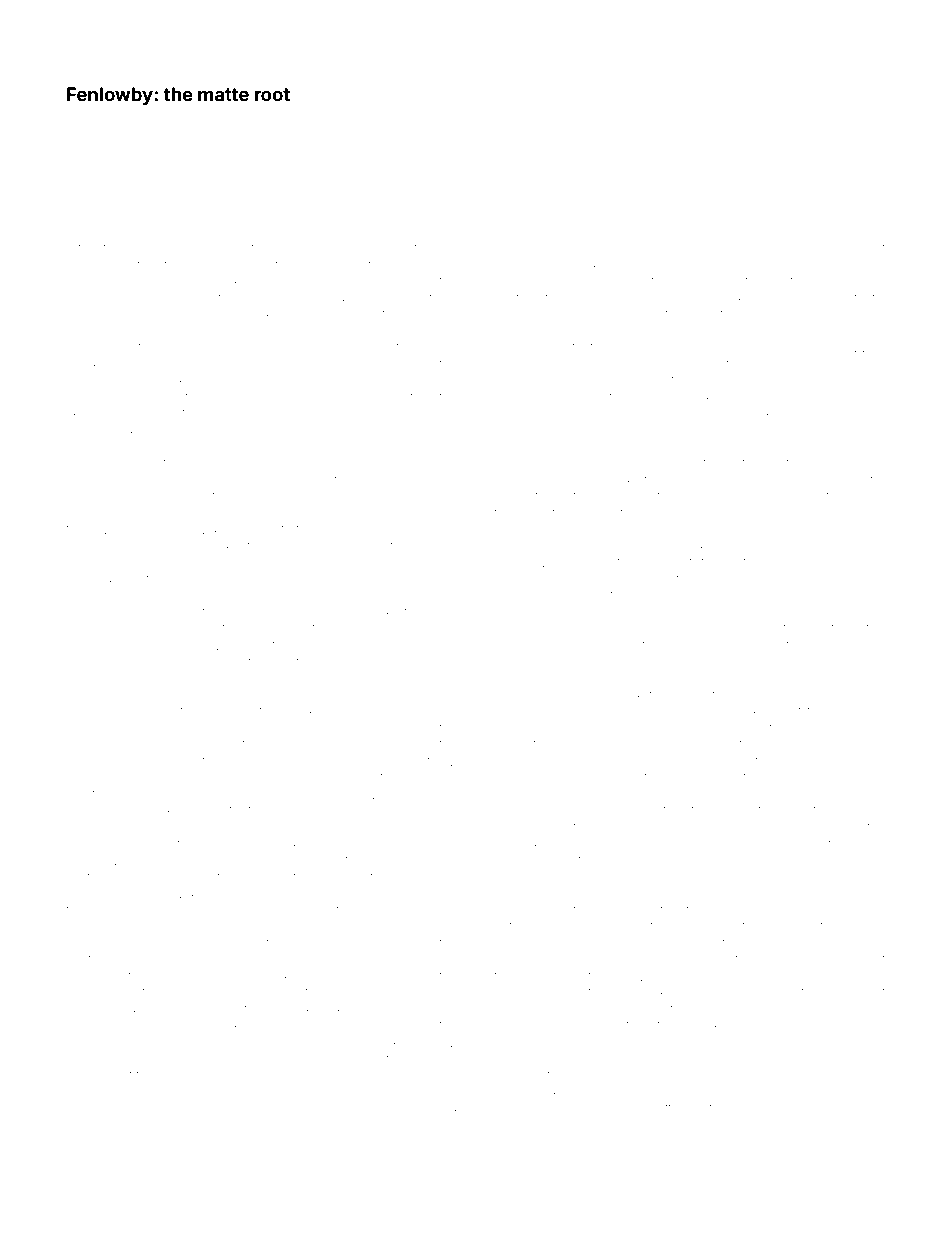 The width and height of the screenshot is (952, 1233). Describe the element at coordinates (247, 250) in the screenshot. I see `gemstone` at that location.
